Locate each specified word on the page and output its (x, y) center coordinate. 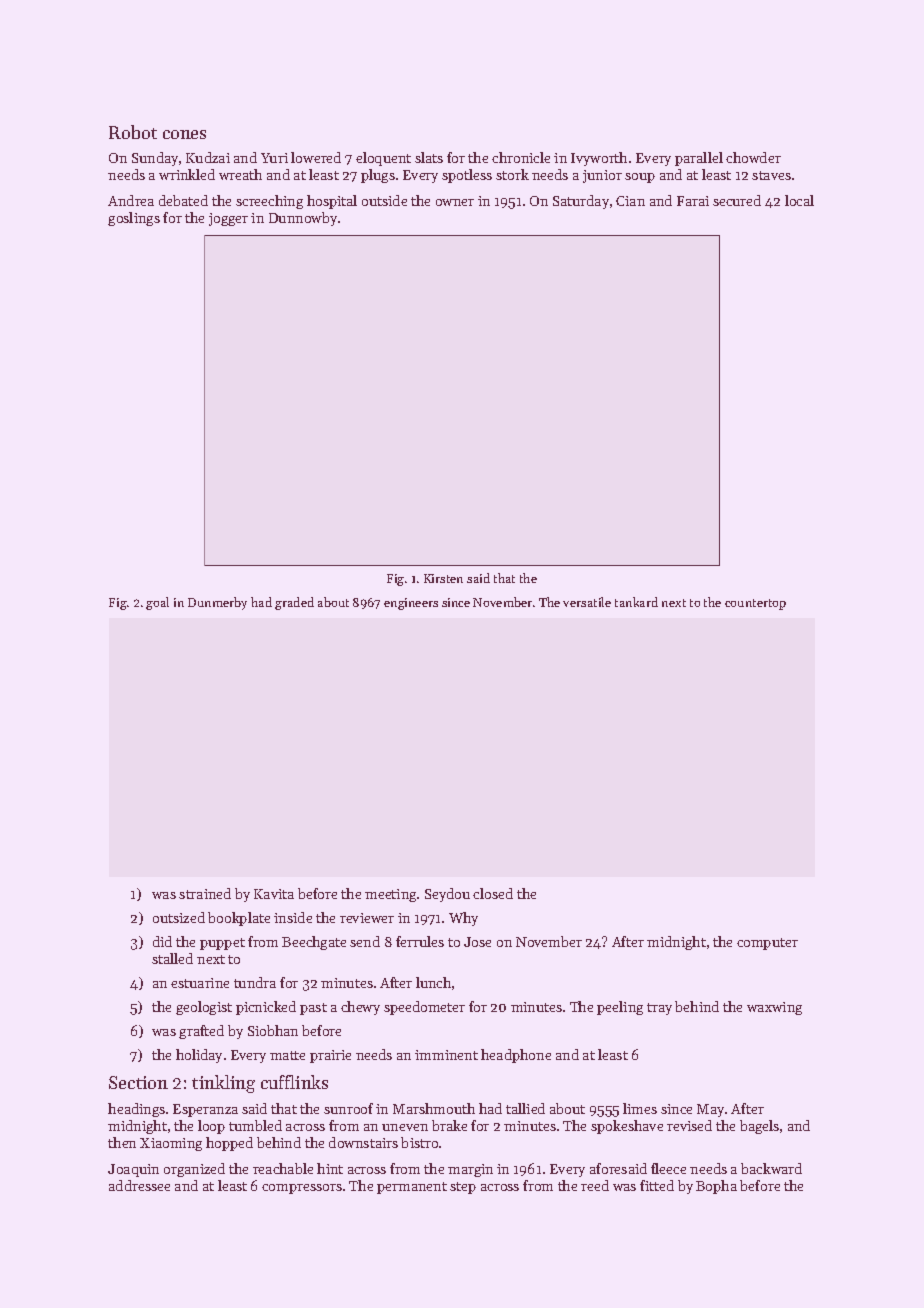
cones (184, 134)
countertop (755, 604)
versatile (587, 602)
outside (384, 200)
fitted (657, 1185)
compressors (302, 1189)
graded (294, 603)
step (463, 1188)
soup (640, 178)
